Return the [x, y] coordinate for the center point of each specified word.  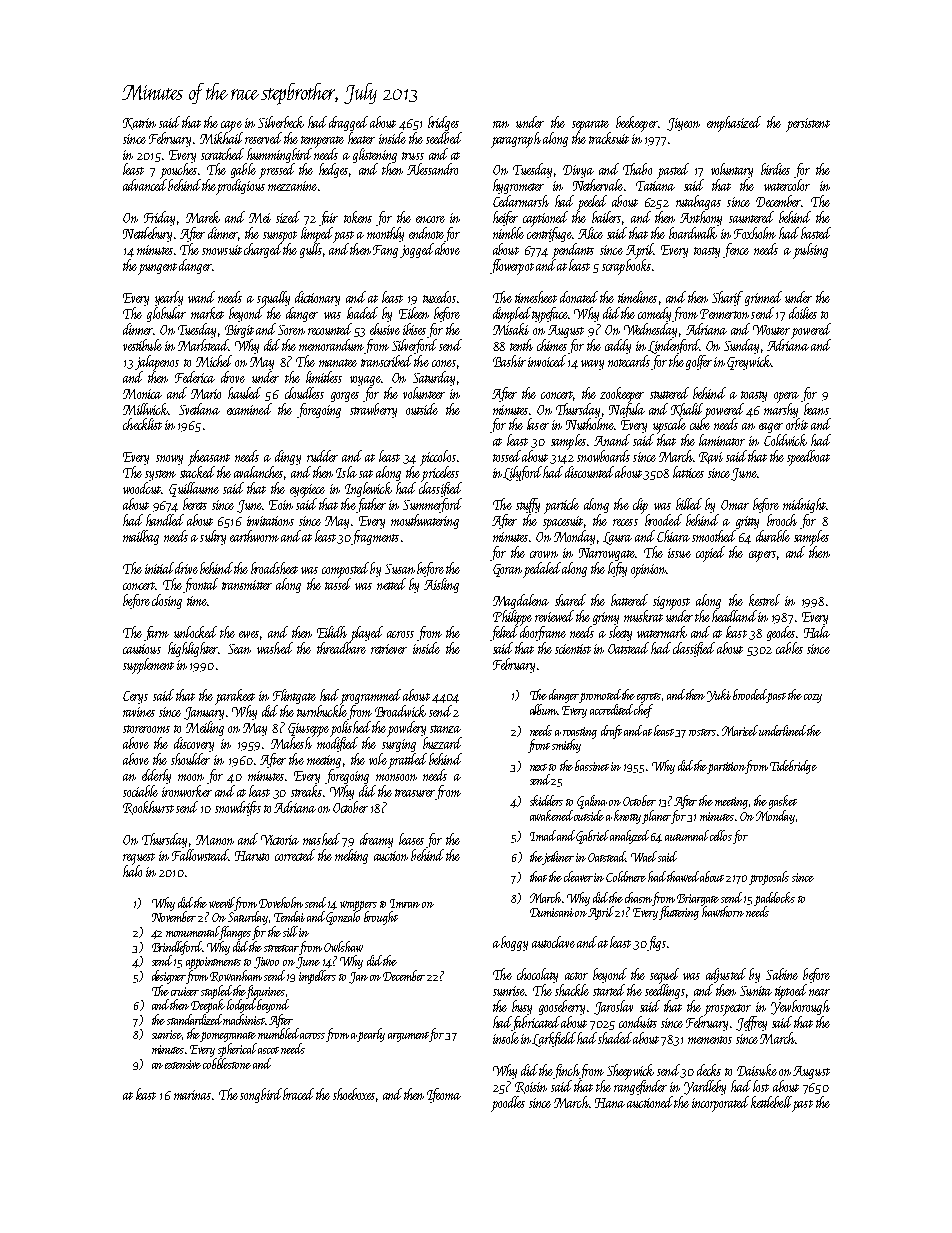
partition [727, 768]
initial [159, 568]
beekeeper [637, 124]
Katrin [139, 124]
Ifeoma [444, 1095]
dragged [348, 123]
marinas [192, 1095]
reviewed [554, 616]
